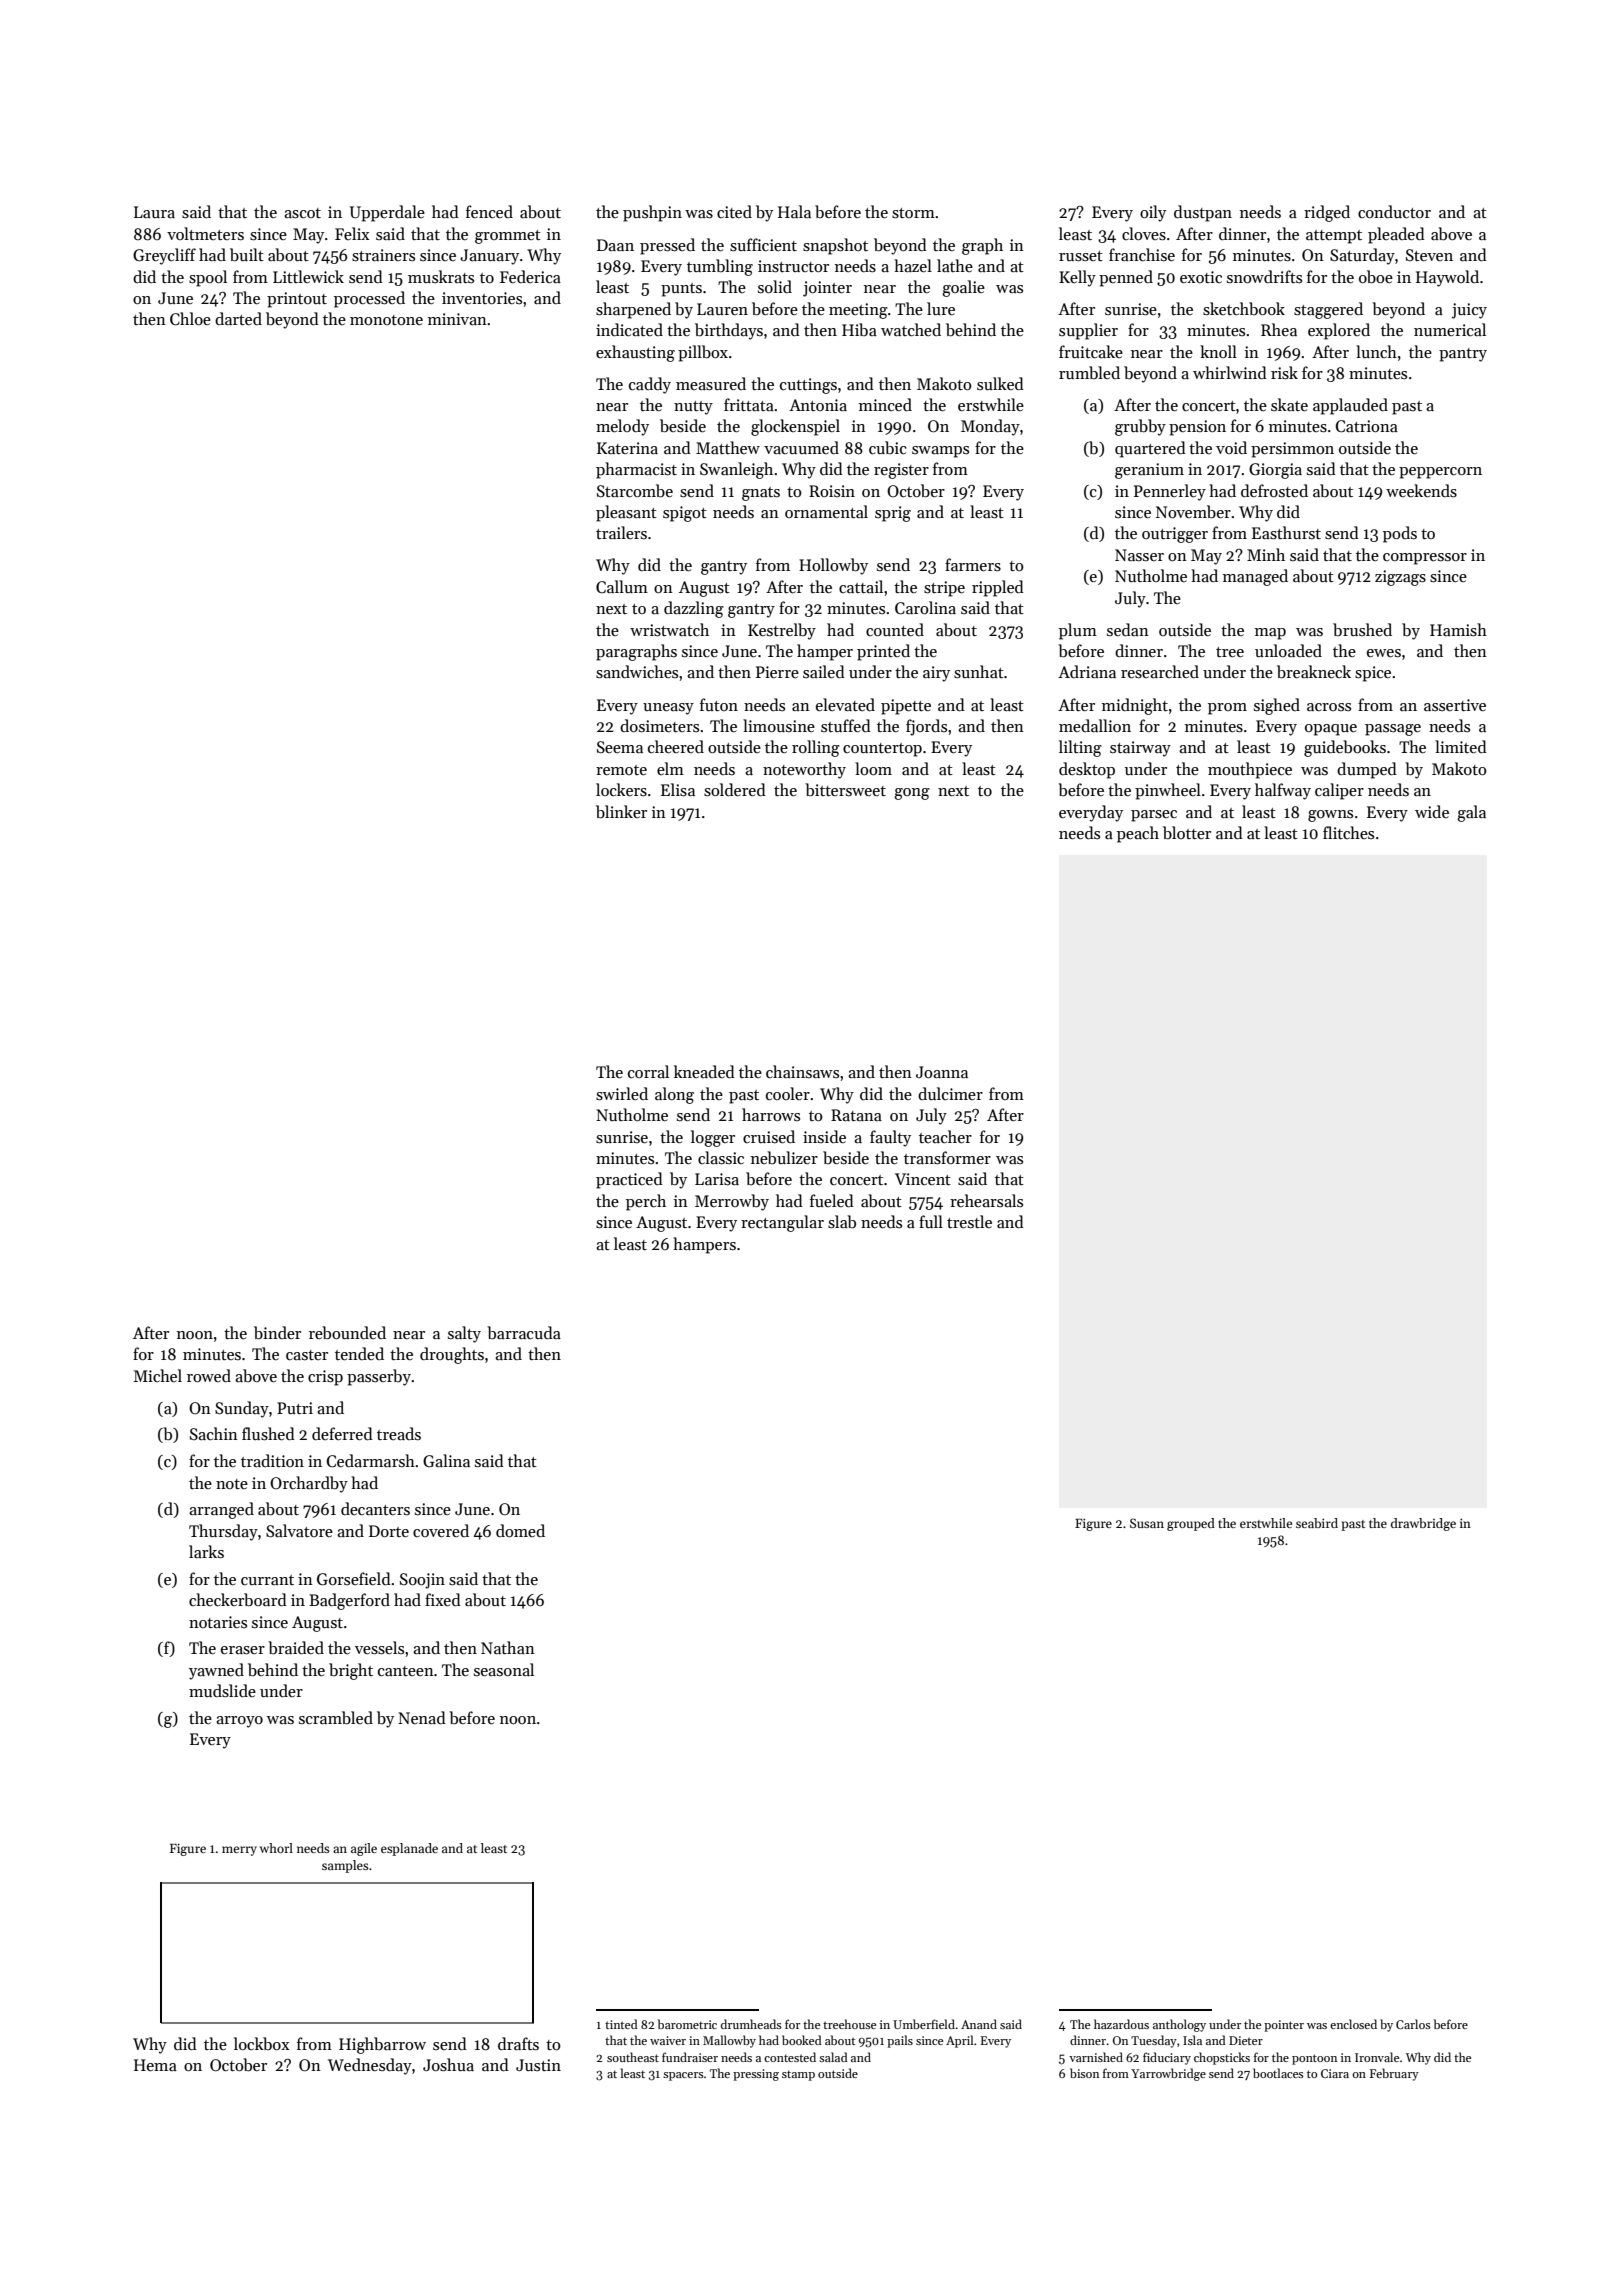  What do you see at coordinates (409, 1849) in the screenshot?
I see `esplanade` at bounding box center [409, 1849].
